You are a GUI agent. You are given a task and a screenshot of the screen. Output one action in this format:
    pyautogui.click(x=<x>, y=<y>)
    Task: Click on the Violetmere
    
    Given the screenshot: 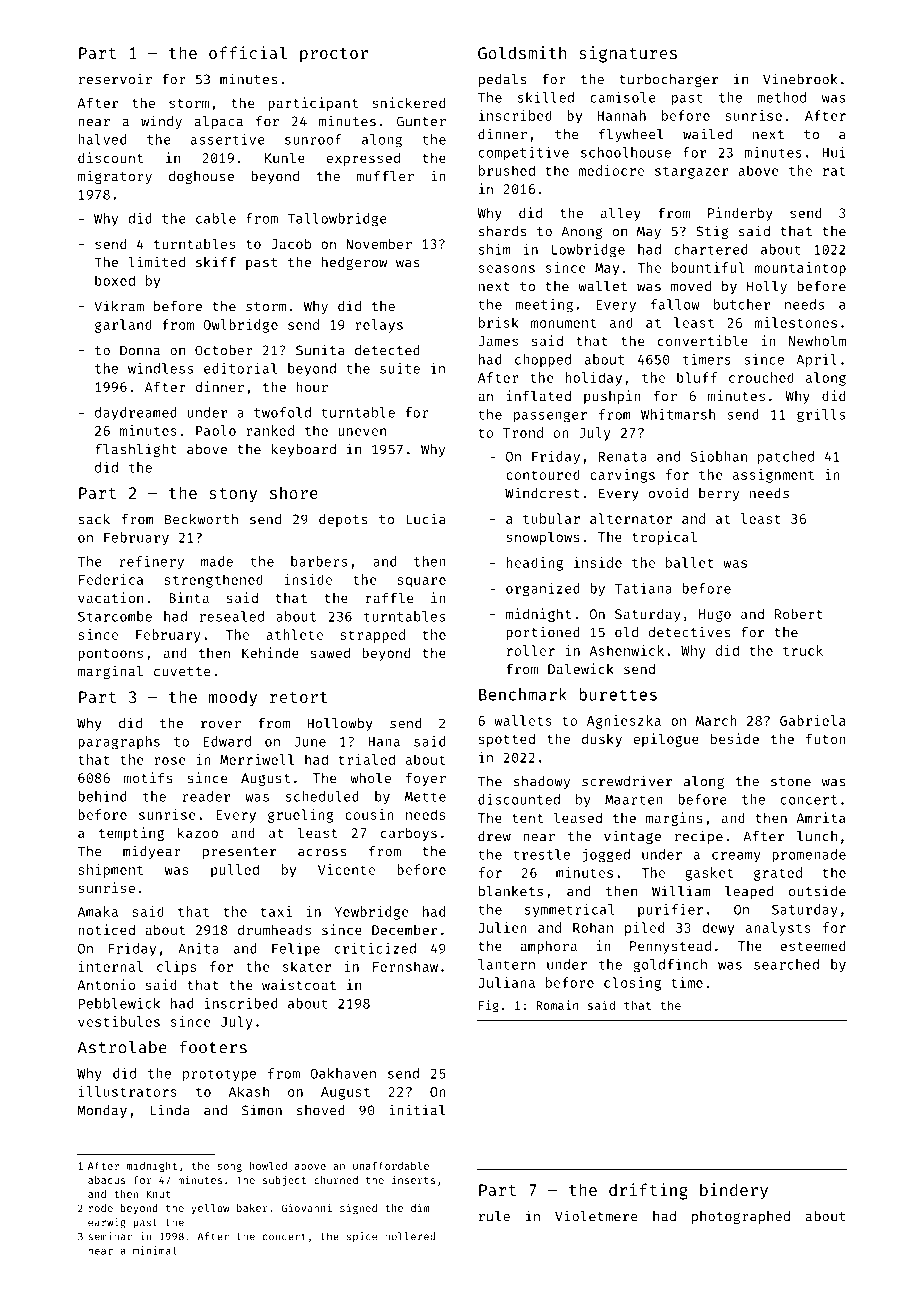 What is the action you would take?
    pyautogui.click(x=596, y=1216)
